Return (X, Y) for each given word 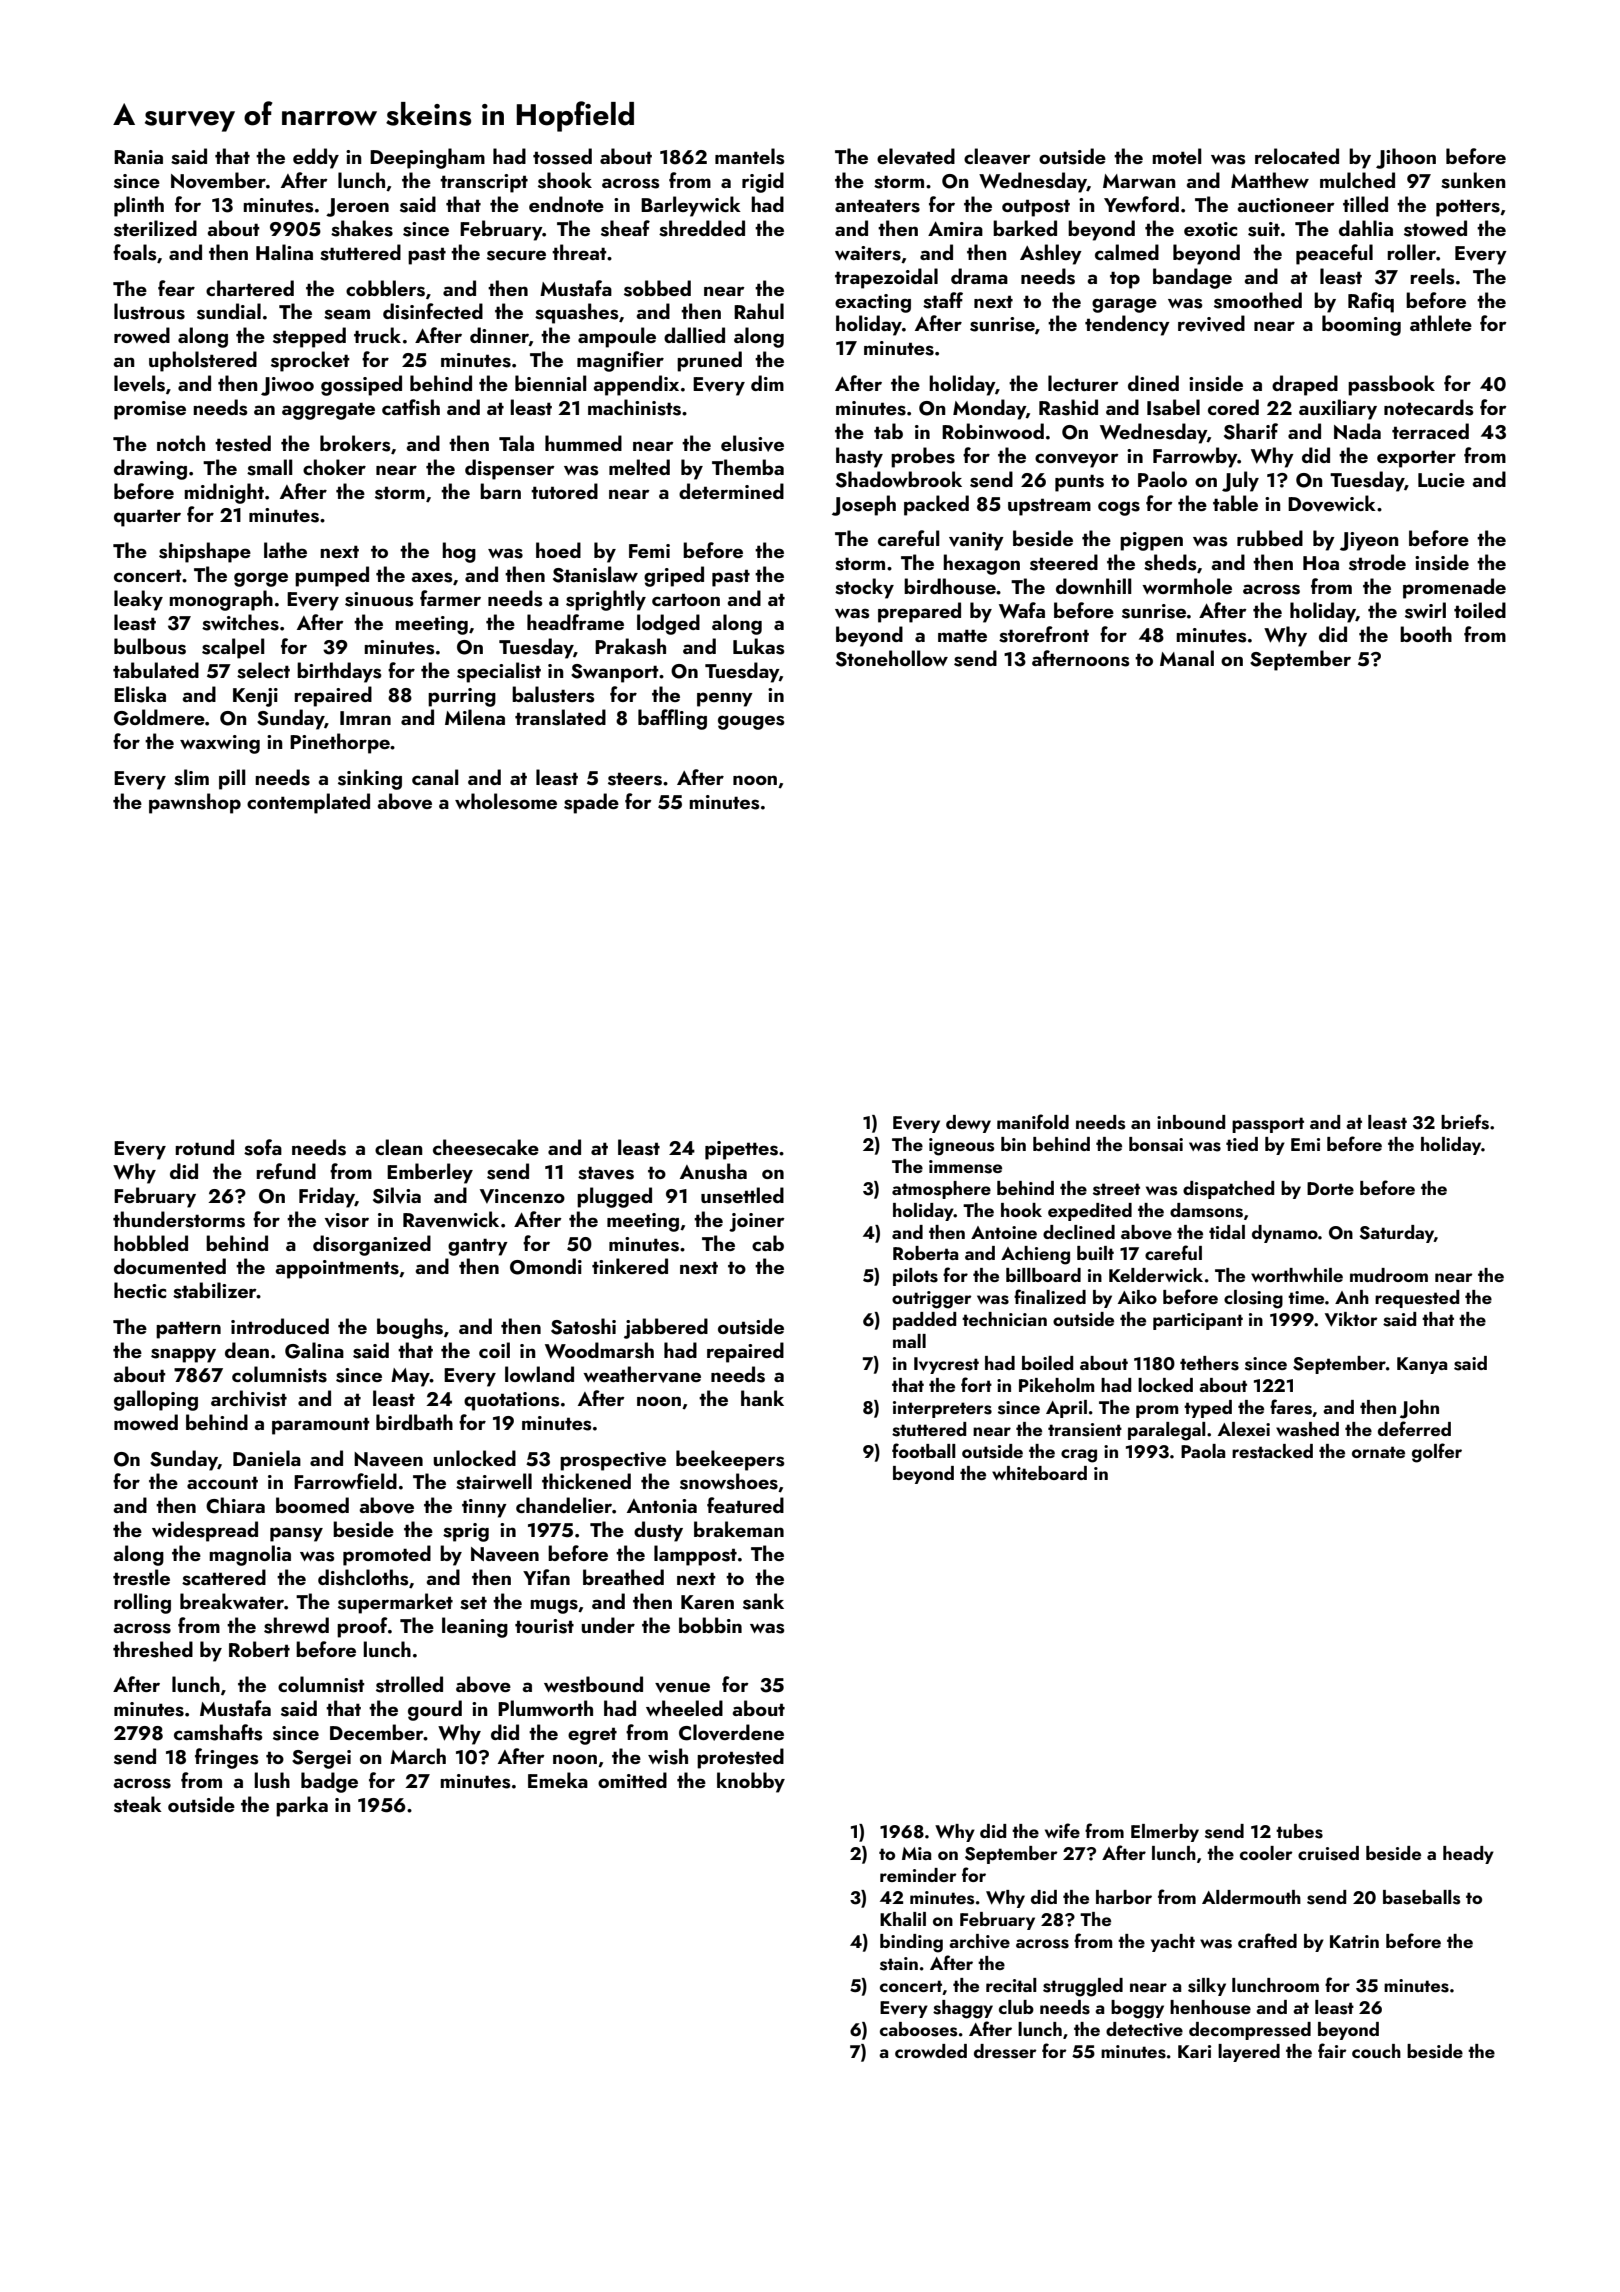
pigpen (1151, 541)
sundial (229, 311)
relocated (1297, 156)
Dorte (1330, 1188)
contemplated (308, 803)
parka (302, 1806)
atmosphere (941, 1190)
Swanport (615, 673)
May (410, 1377)
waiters (868, 253)
